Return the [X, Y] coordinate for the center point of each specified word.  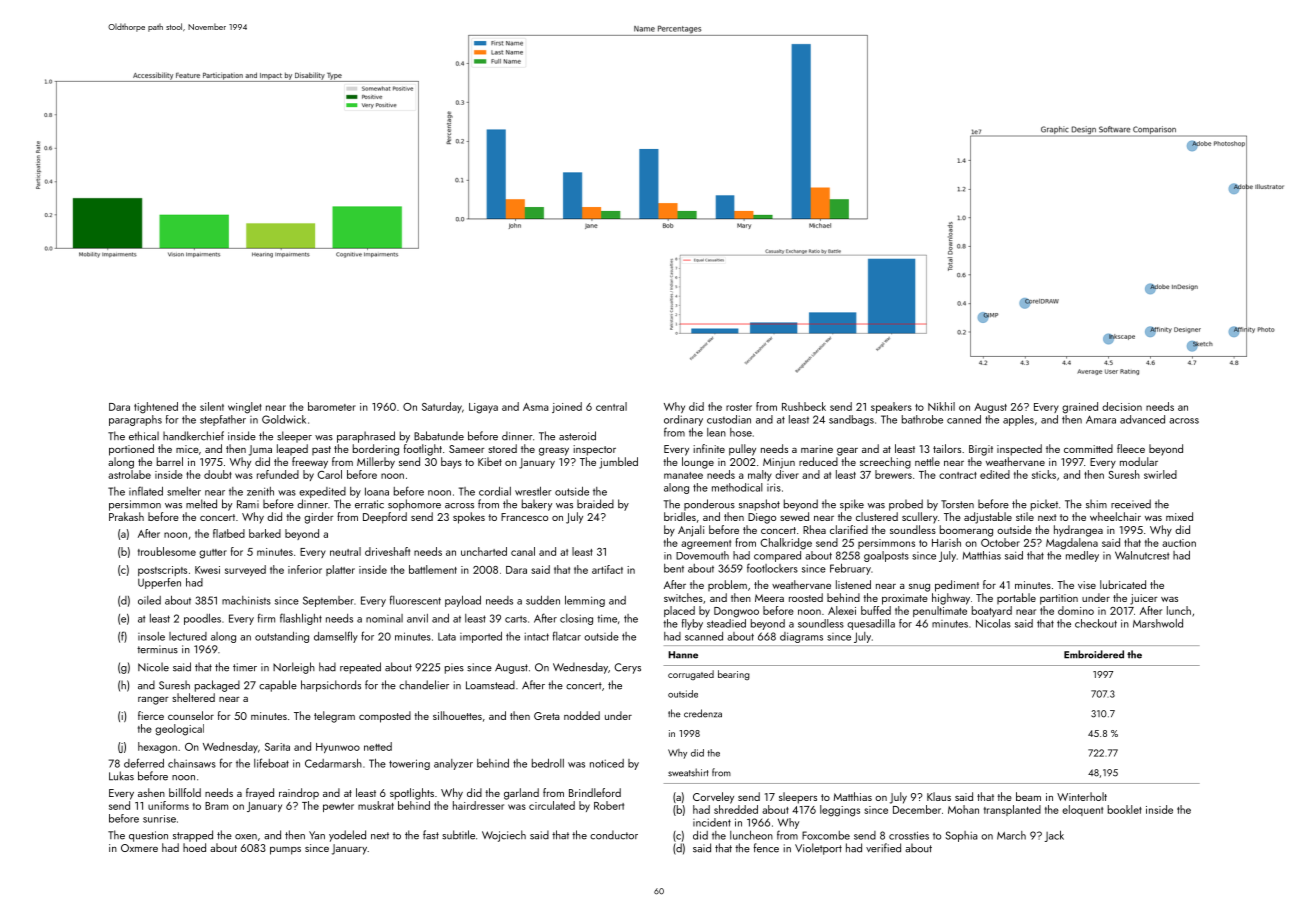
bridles [680, 516]
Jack [1054, 836]
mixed [1179, 516]
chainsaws [192, 763]
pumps [285, 851]
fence [766, 848]
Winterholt [1082, 796]
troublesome [167, 551]
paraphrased [366, 437]
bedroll [548, 763]
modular [1139, 461]
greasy [554, 452]
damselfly [336, 637]
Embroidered [1094, 654]
